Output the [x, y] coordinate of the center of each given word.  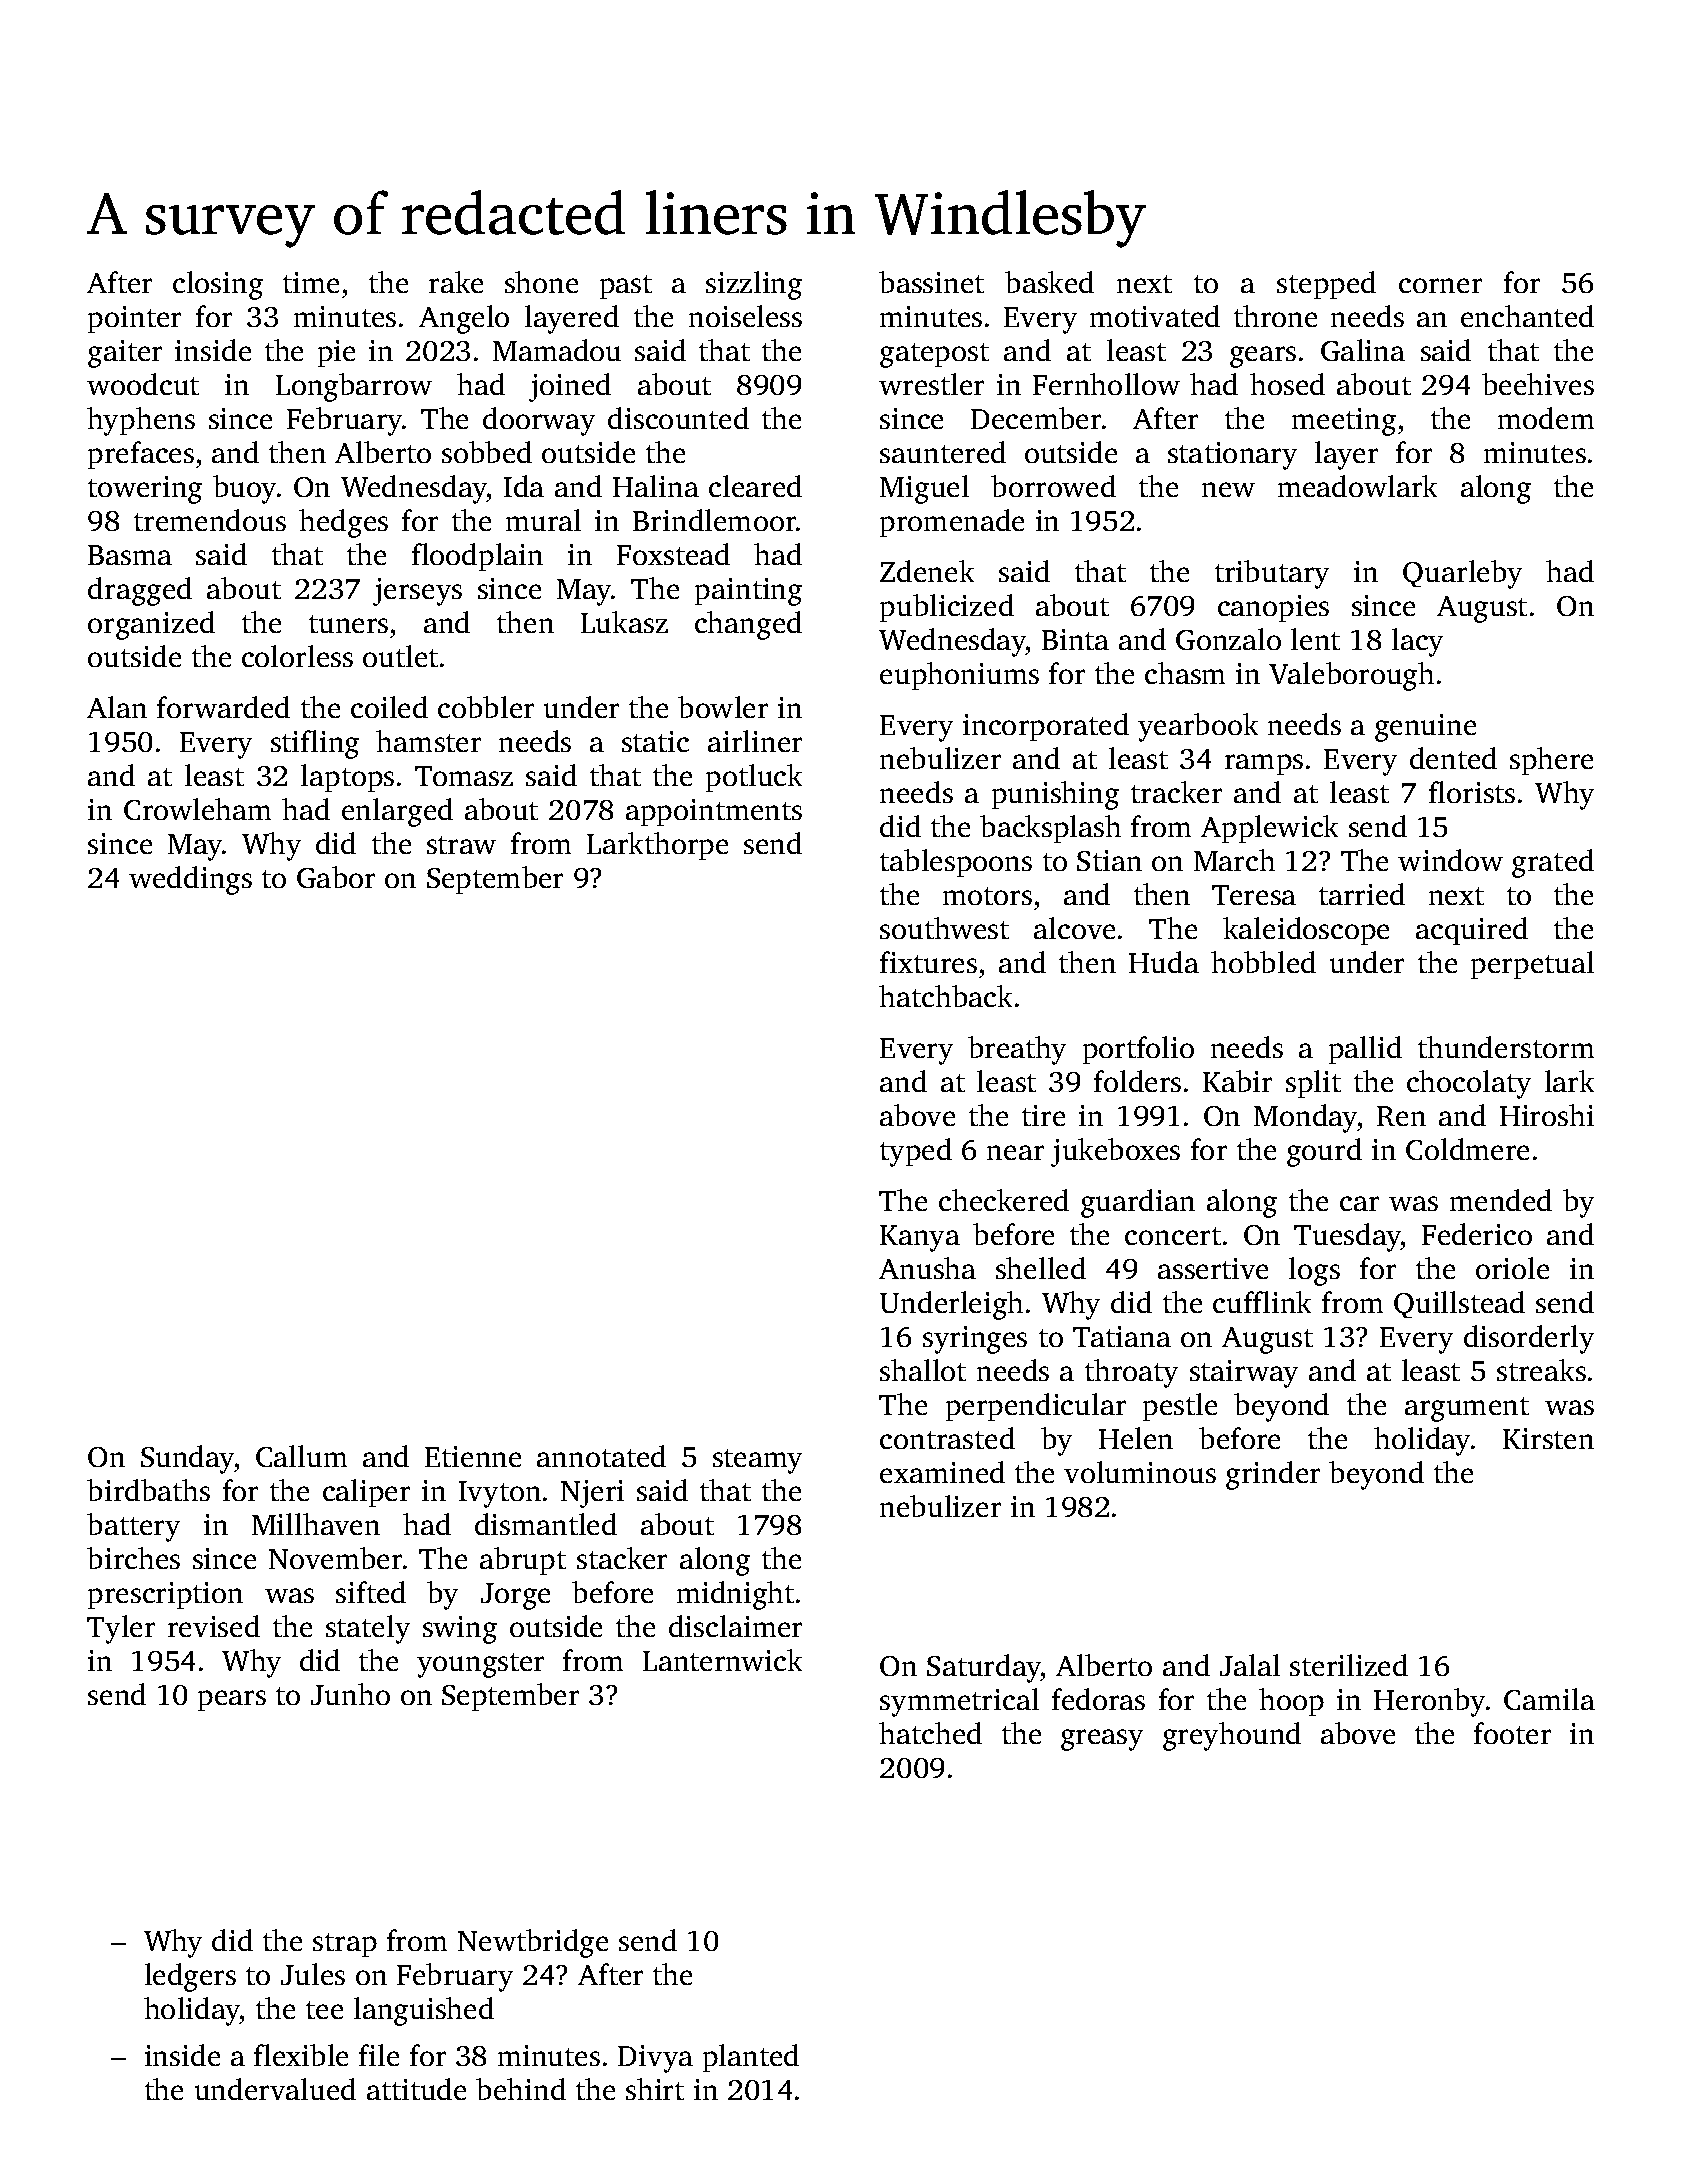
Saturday [984, 1668]
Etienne [473, 1456]
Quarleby [1462, 574]
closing [218, 285]
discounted [678, 418]
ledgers [190, 1977]
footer [1512, 1733]
